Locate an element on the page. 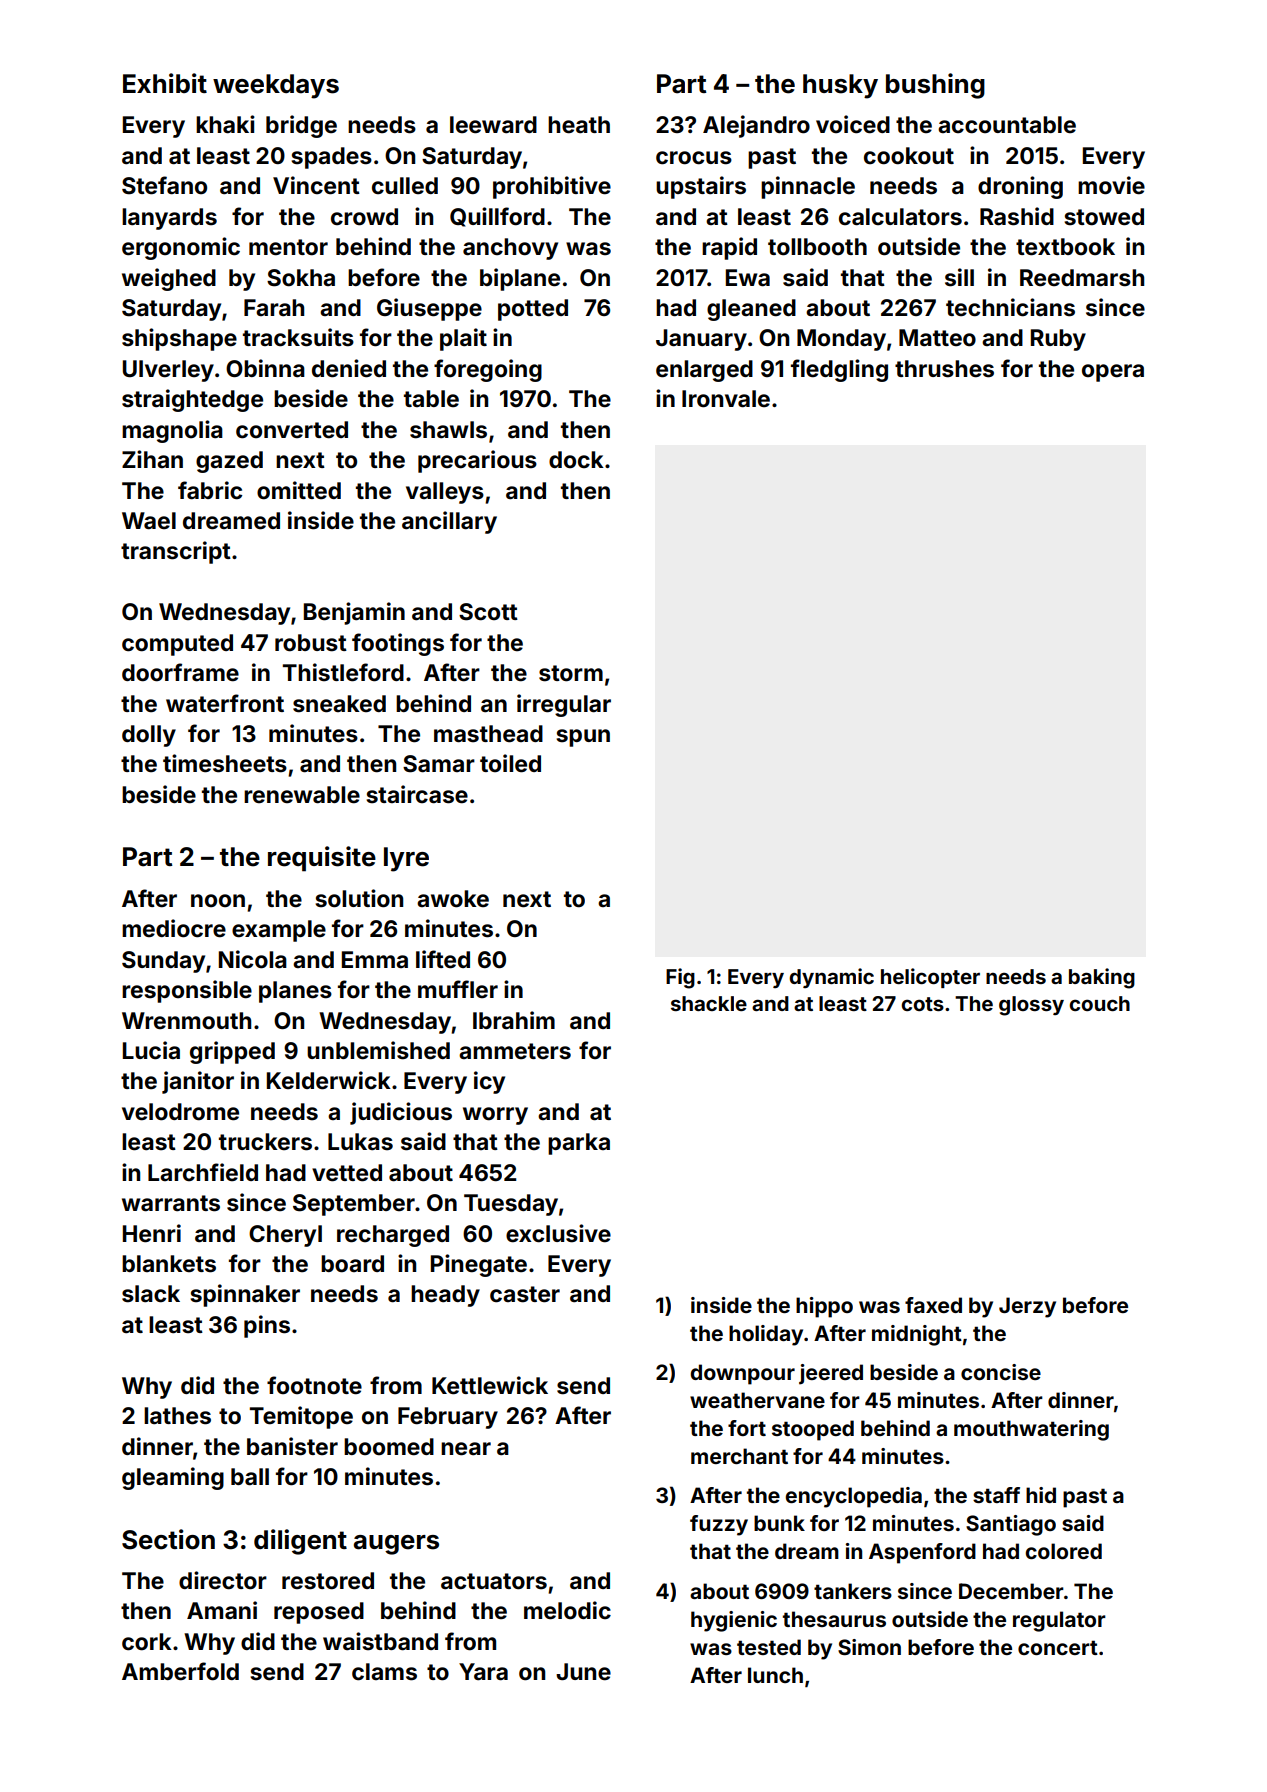  parka is located at coordinates (579, 1144).
